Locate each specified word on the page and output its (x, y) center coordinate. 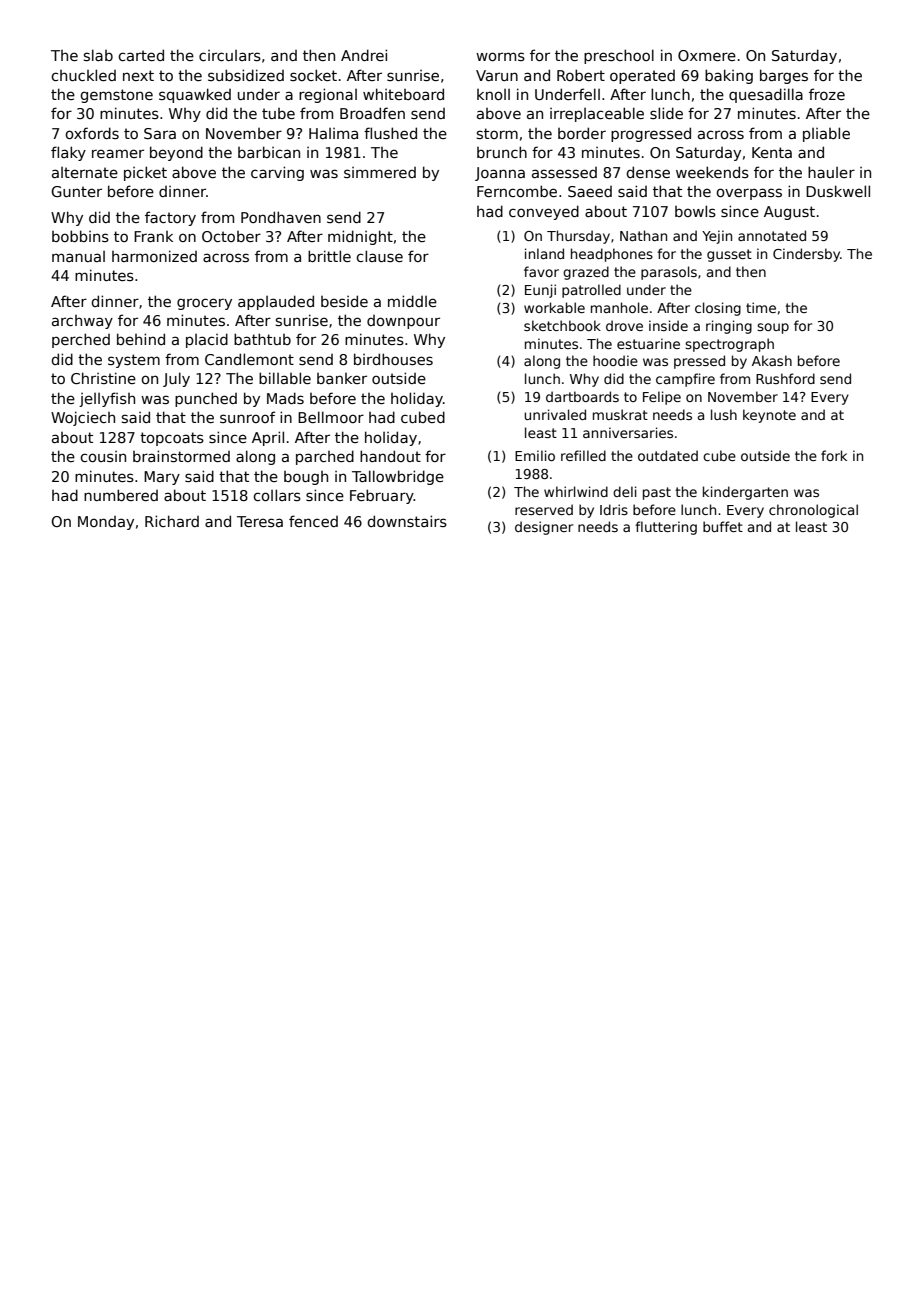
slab (98, 55)
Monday (106, 523)
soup (773, 328)
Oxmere (707, 55)
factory (170, 218)
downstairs (407, 521)
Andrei (364, 55)
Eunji (540, 291)
